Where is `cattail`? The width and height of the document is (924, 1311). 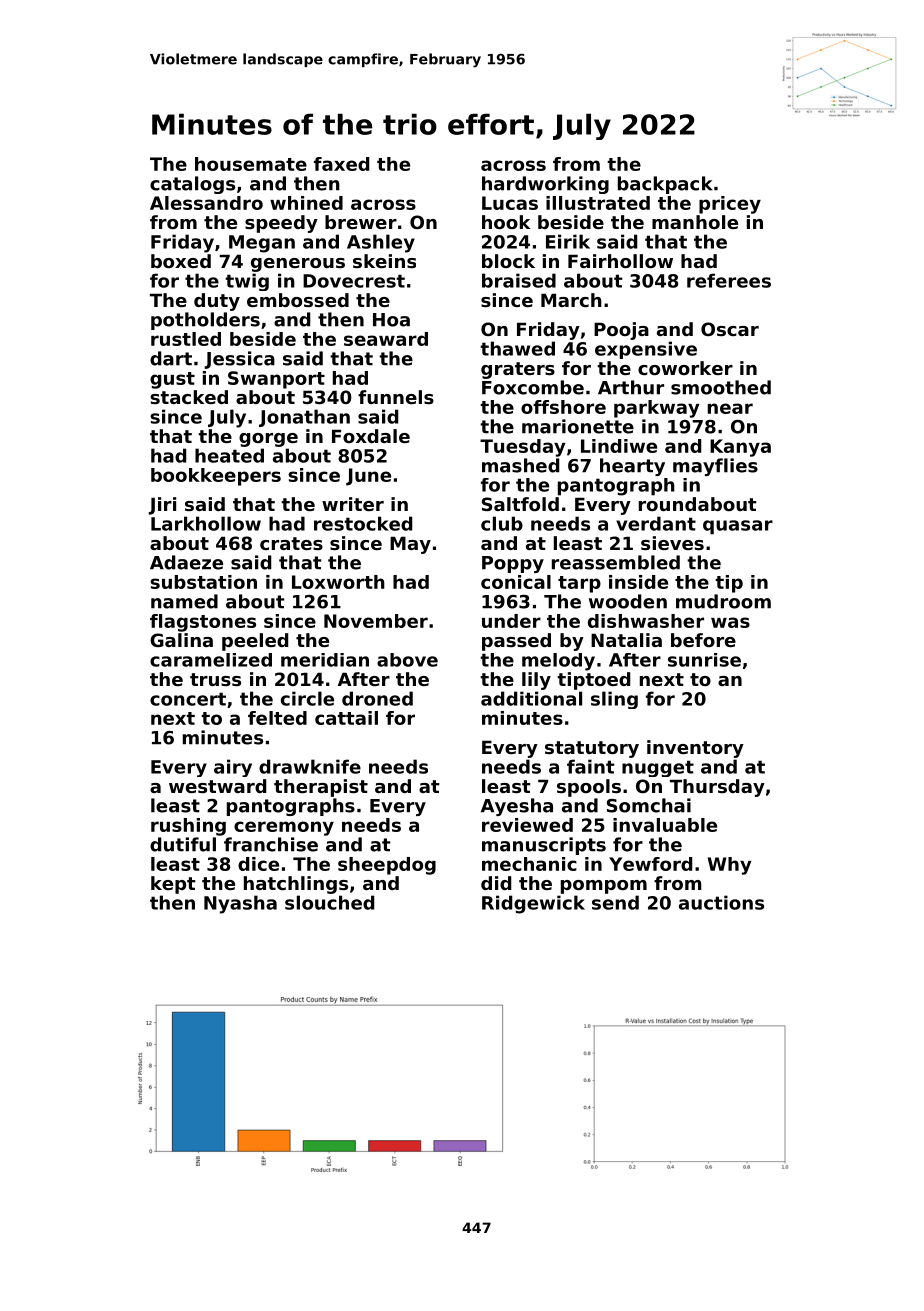 cattail is located at coordinates (346, 718).
